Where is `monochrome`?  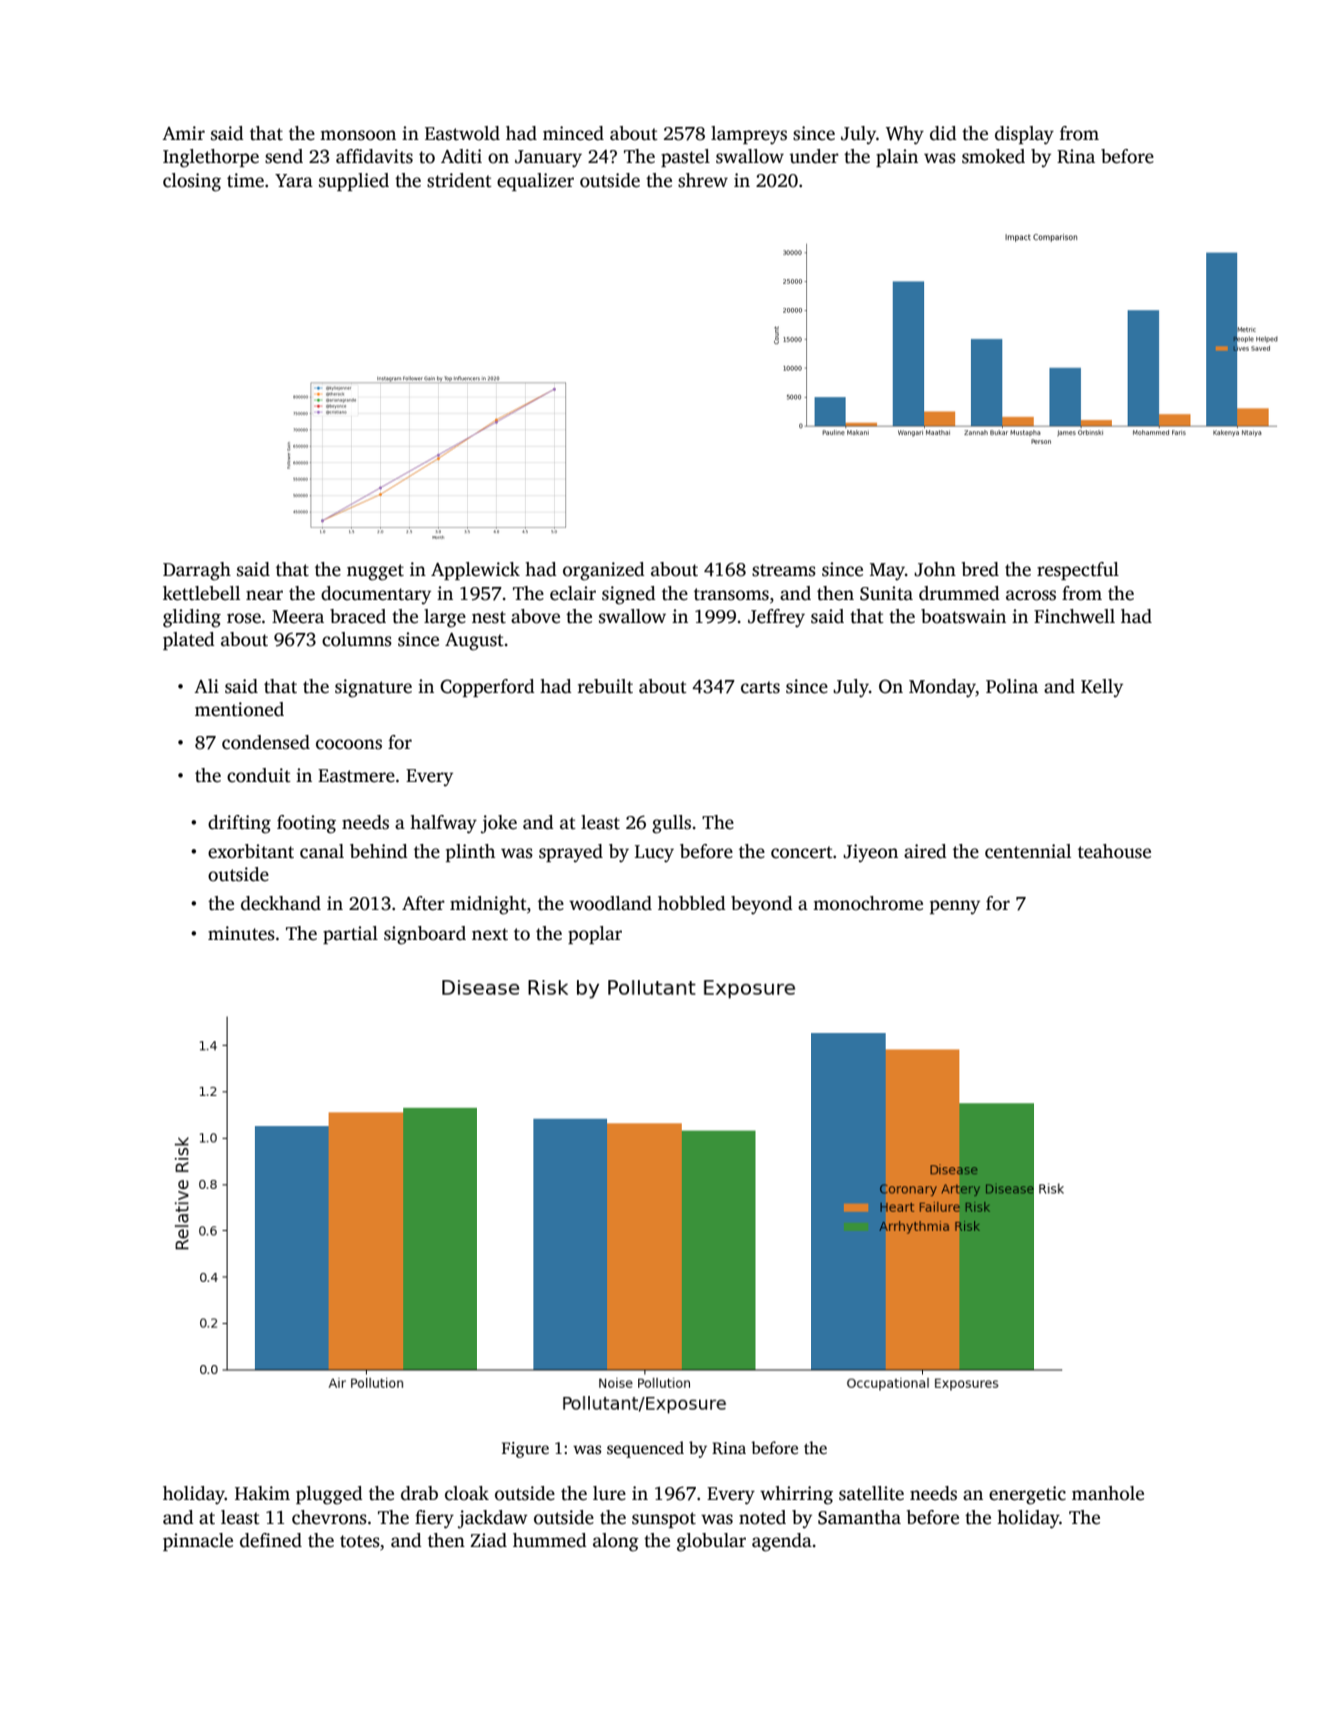
monochrome is located at coordinates (868, 903).
